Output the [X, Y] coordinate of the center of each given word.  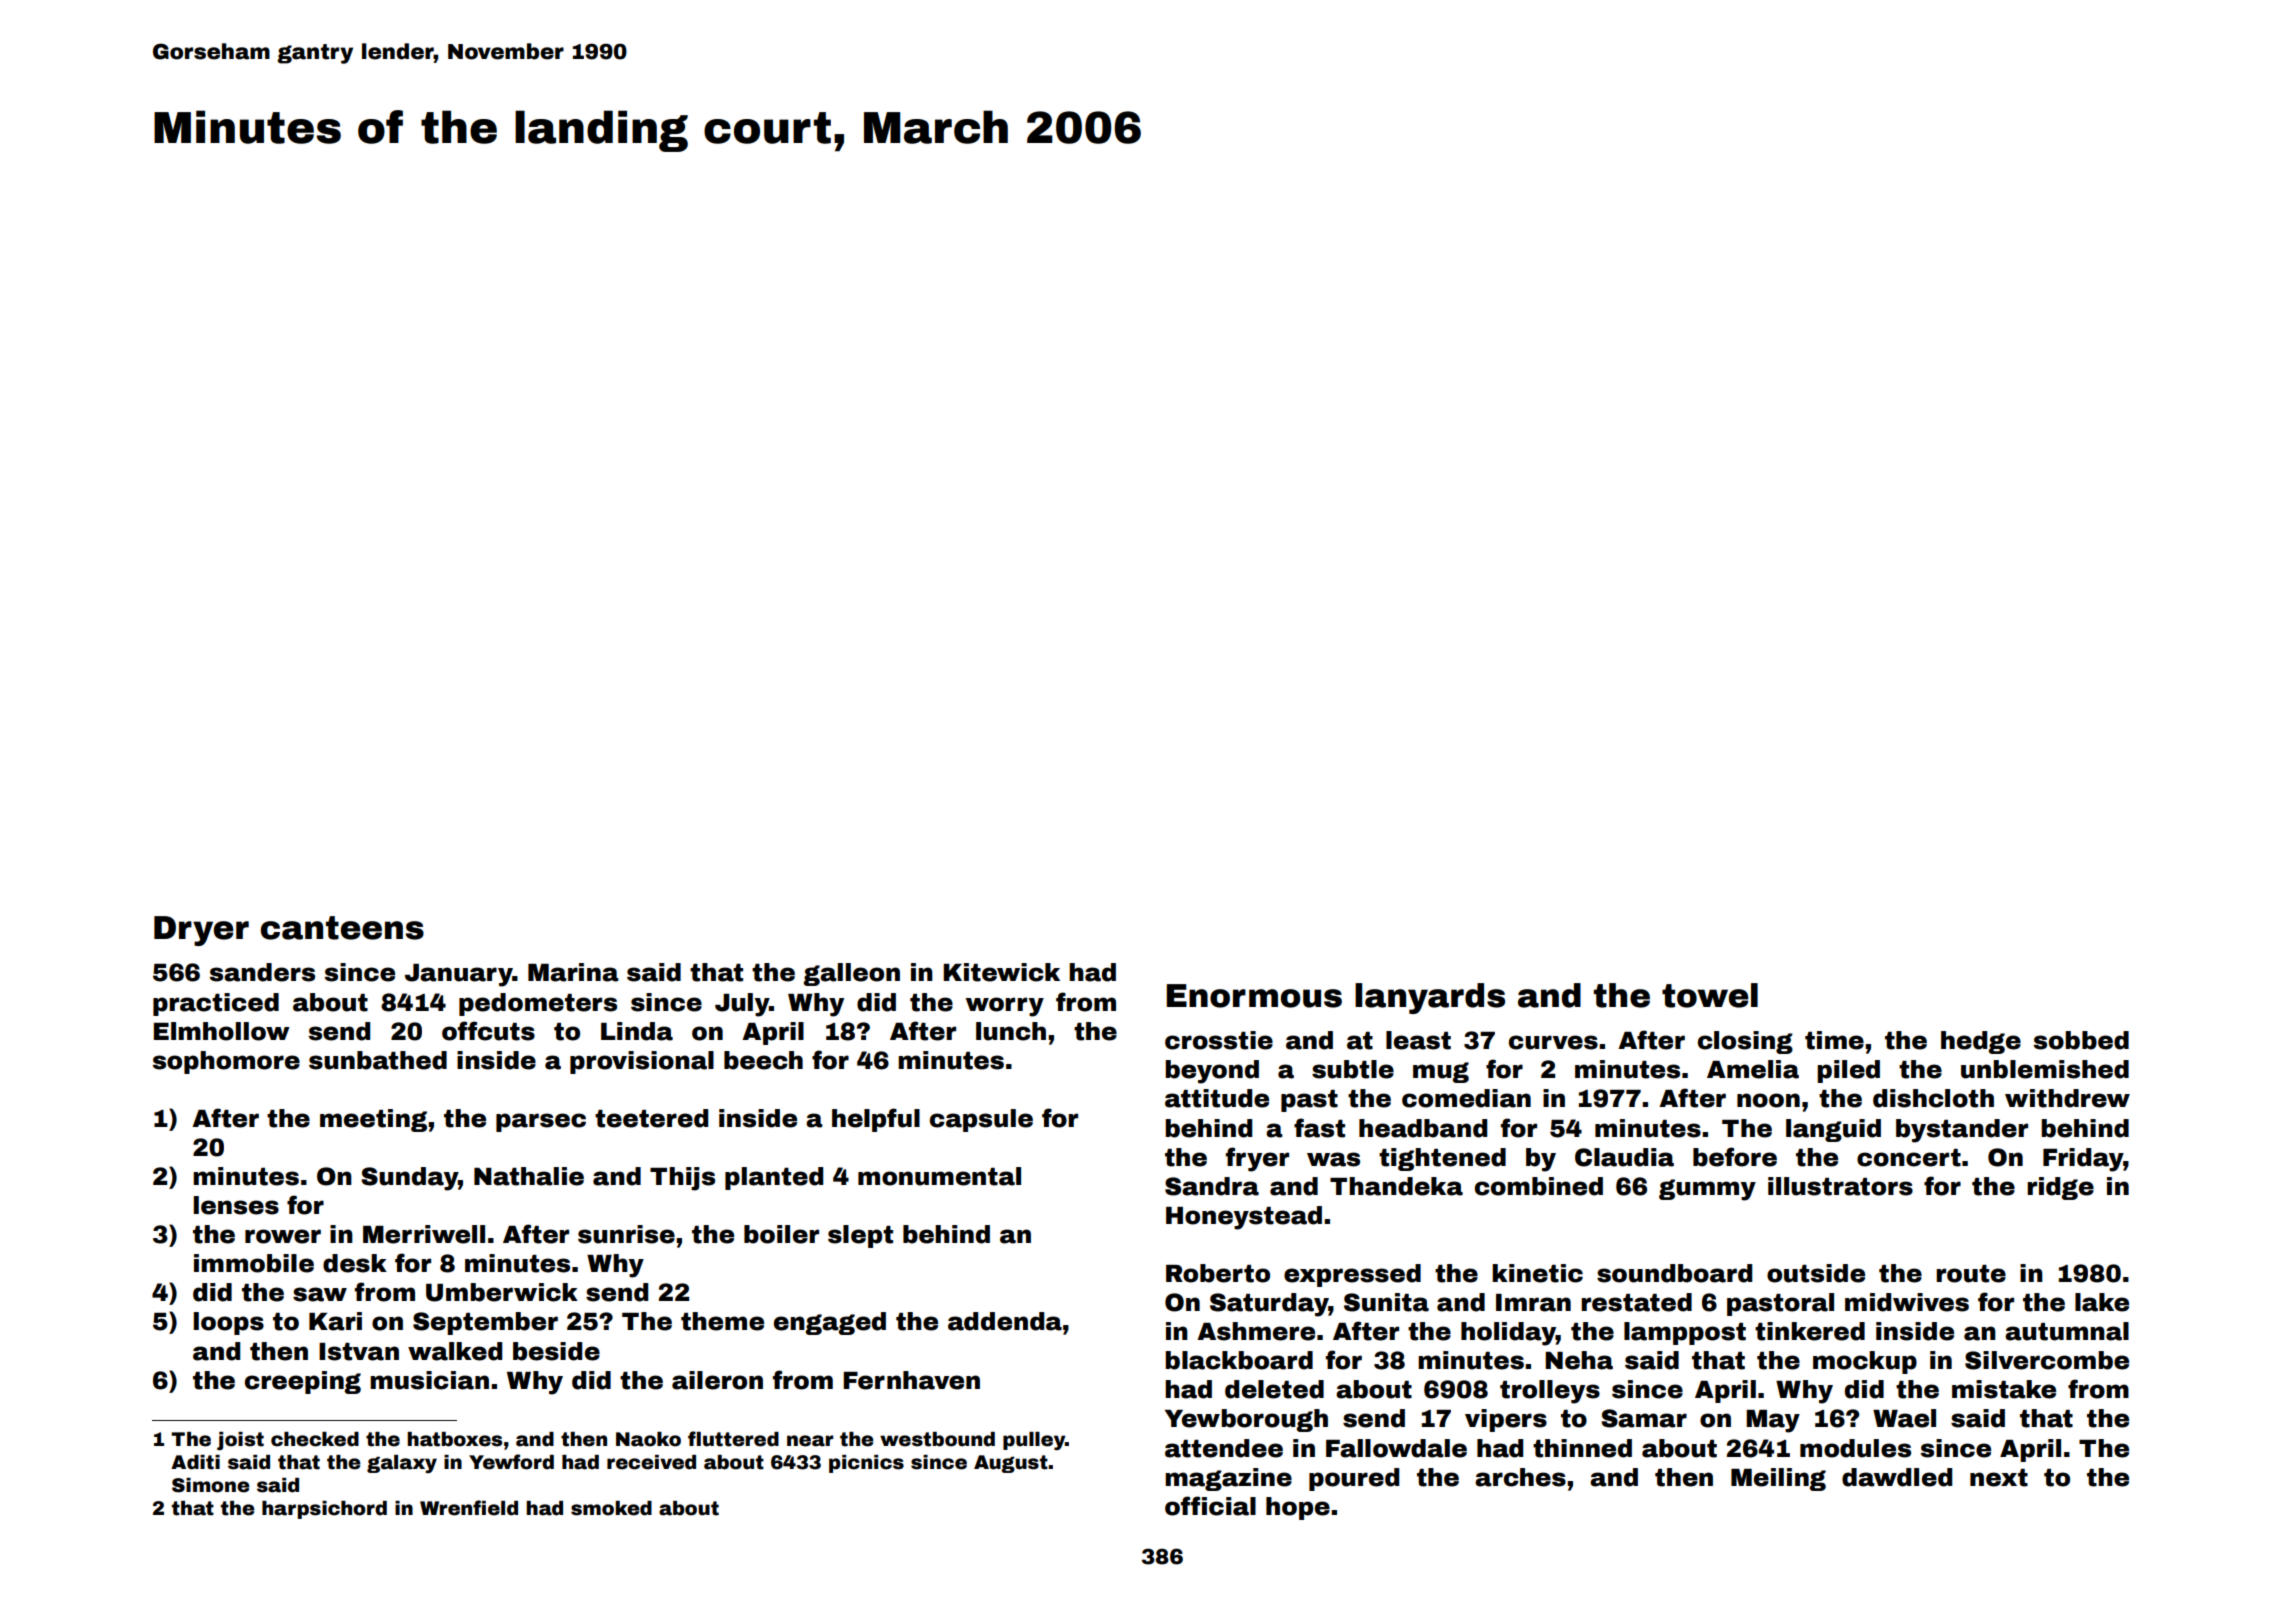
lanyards [1430, 998]
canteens [342, 928]
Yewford [511, 1462]
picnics [866, 1464]
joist [240, 1441]
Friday [2083, 1160]
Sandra [1212, 1186]
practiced [216, 1004]
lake [2102, 1302]
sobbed [2081, 1040]
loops [229, 1323]
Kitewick [1001, 972]
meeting [373, 1120]
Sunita [1386, 1302]
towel [1710, 995]
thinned [1582, 1448]
